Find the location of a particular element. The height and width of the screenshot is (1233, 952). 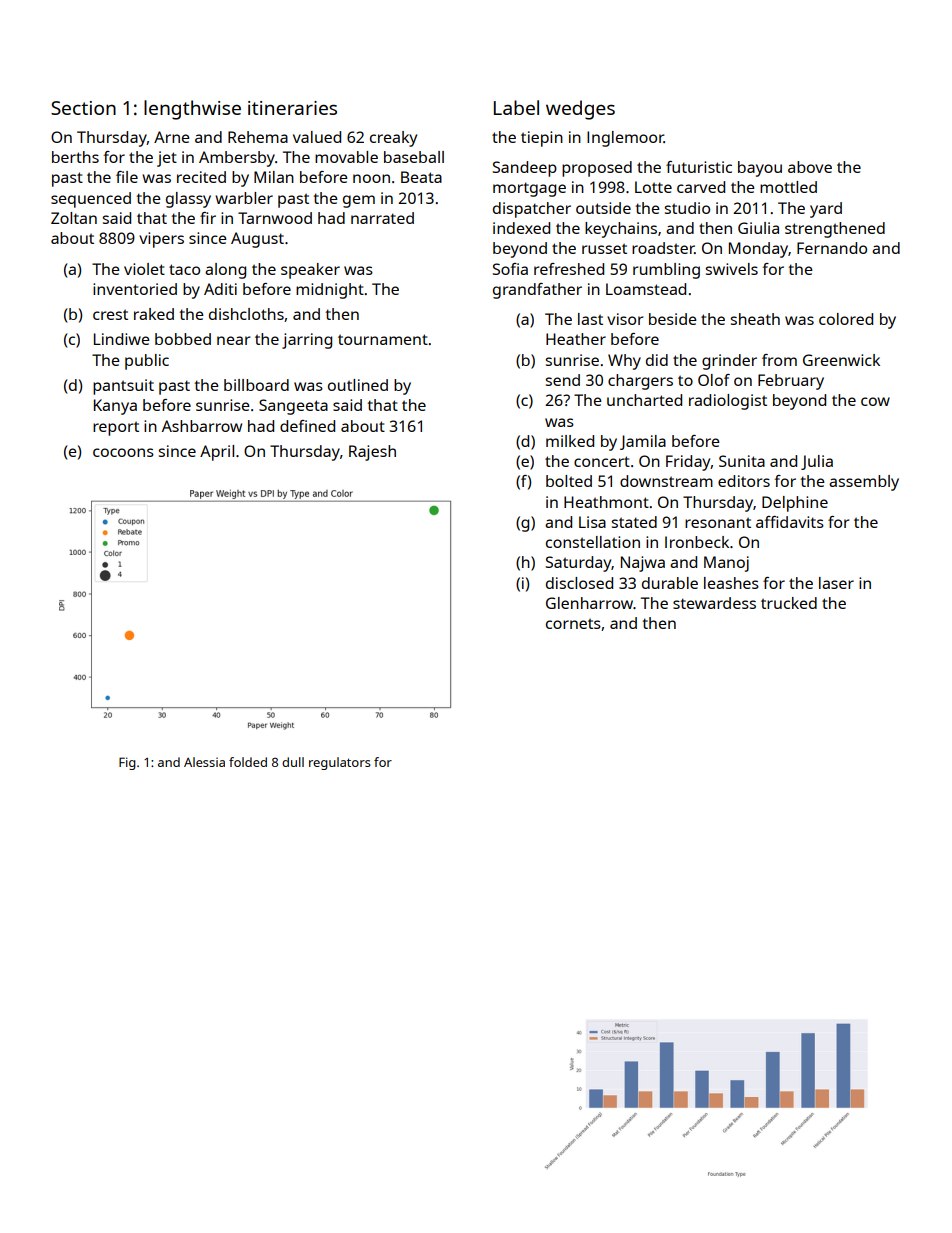

above is located at coordinates (810, 167).
